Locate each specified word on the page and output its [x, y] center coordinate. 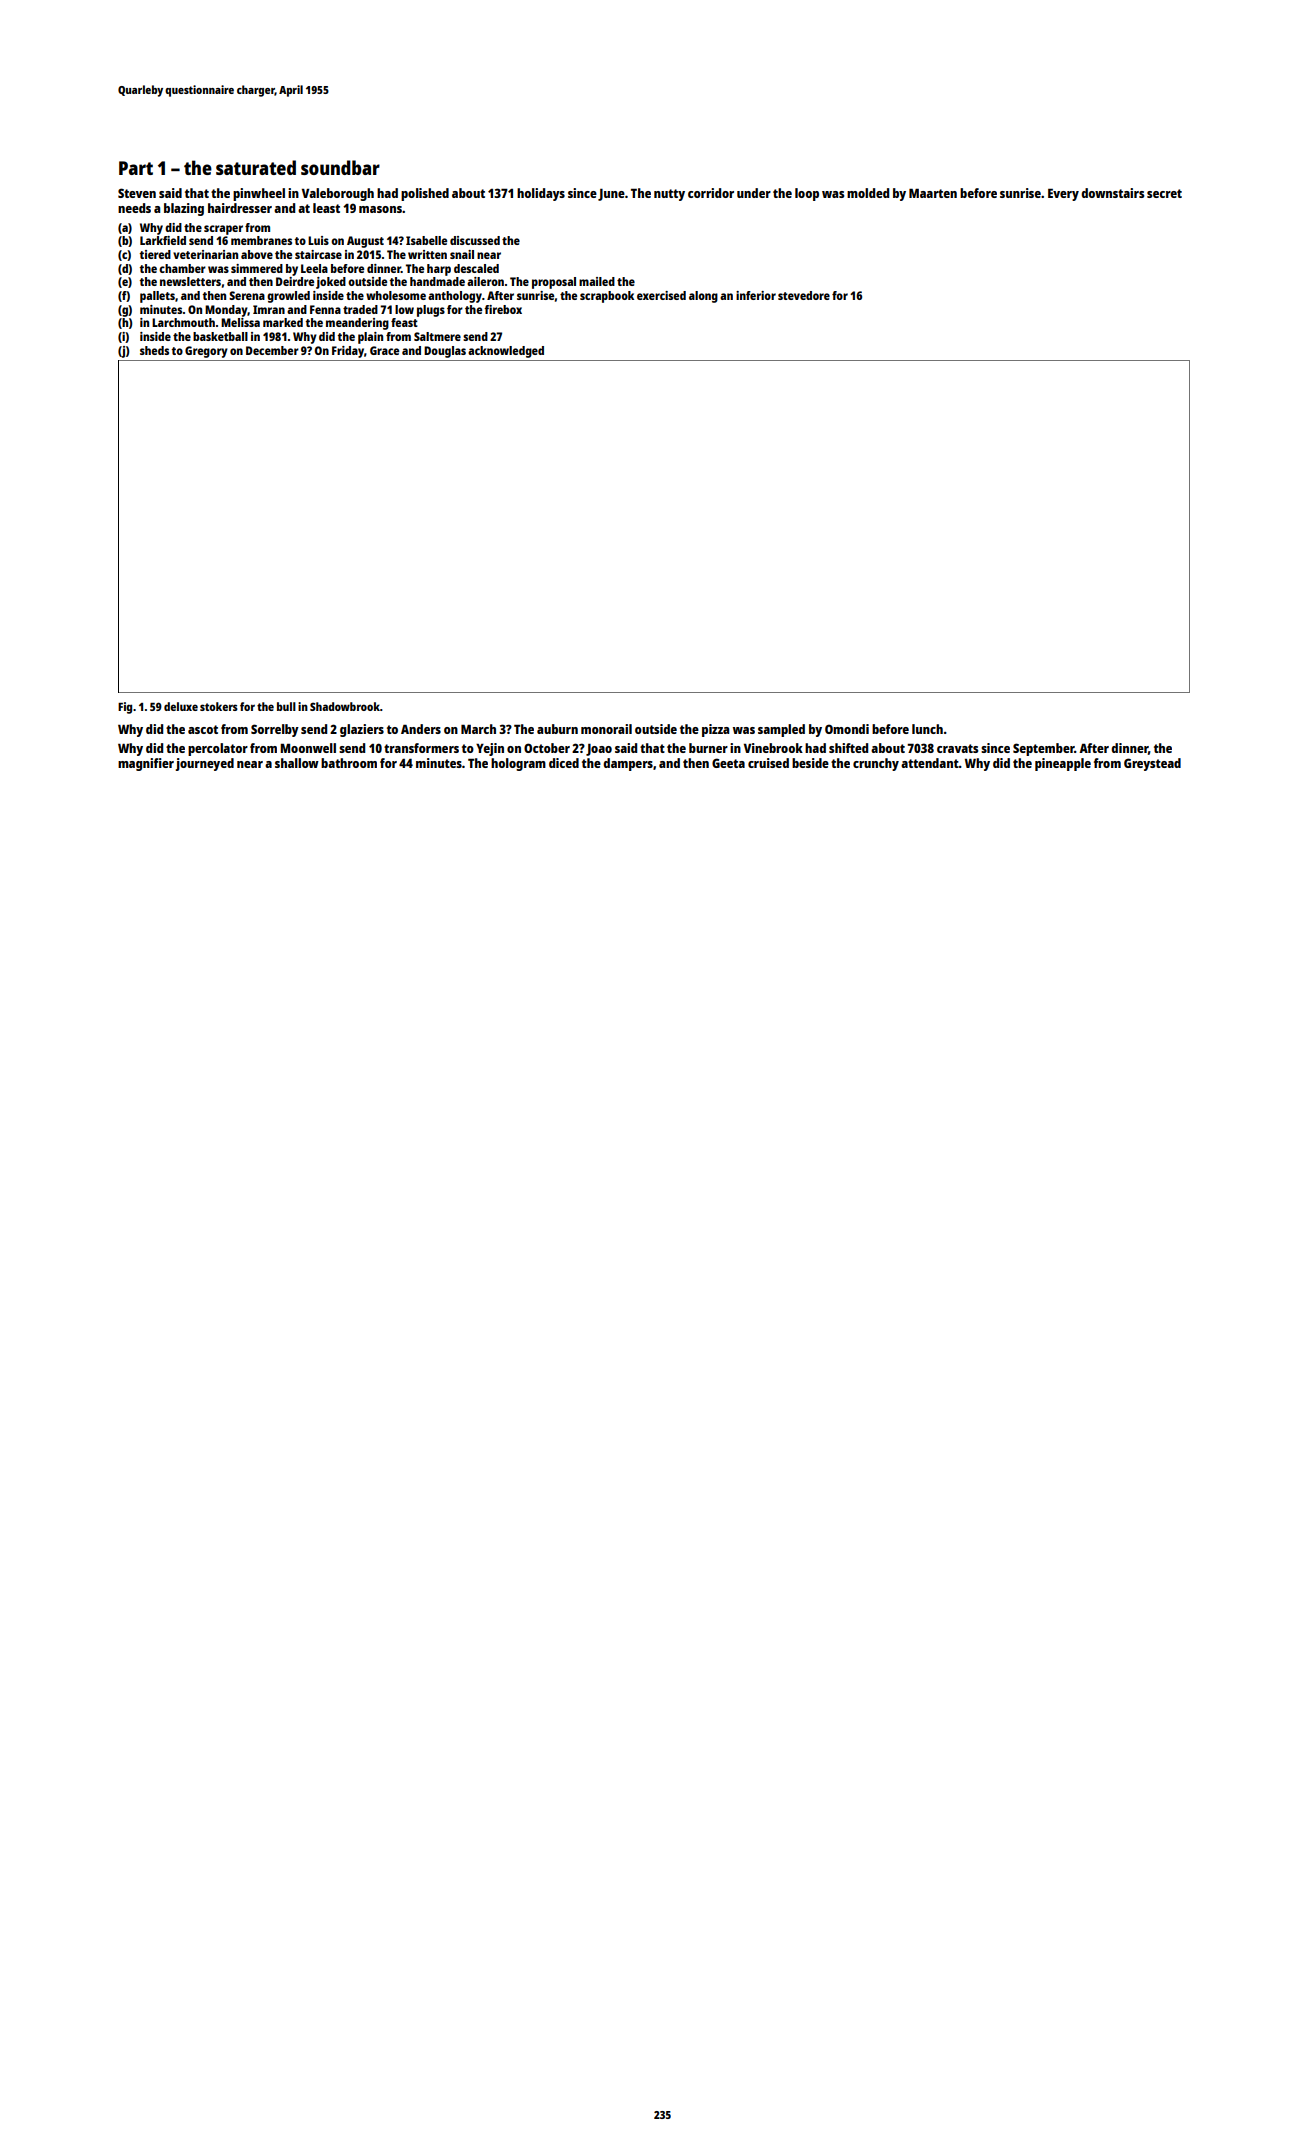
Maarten [933, 193]
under [754, 193]
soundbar [340, 167]
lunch [927, 729]
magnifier [146, 764]
